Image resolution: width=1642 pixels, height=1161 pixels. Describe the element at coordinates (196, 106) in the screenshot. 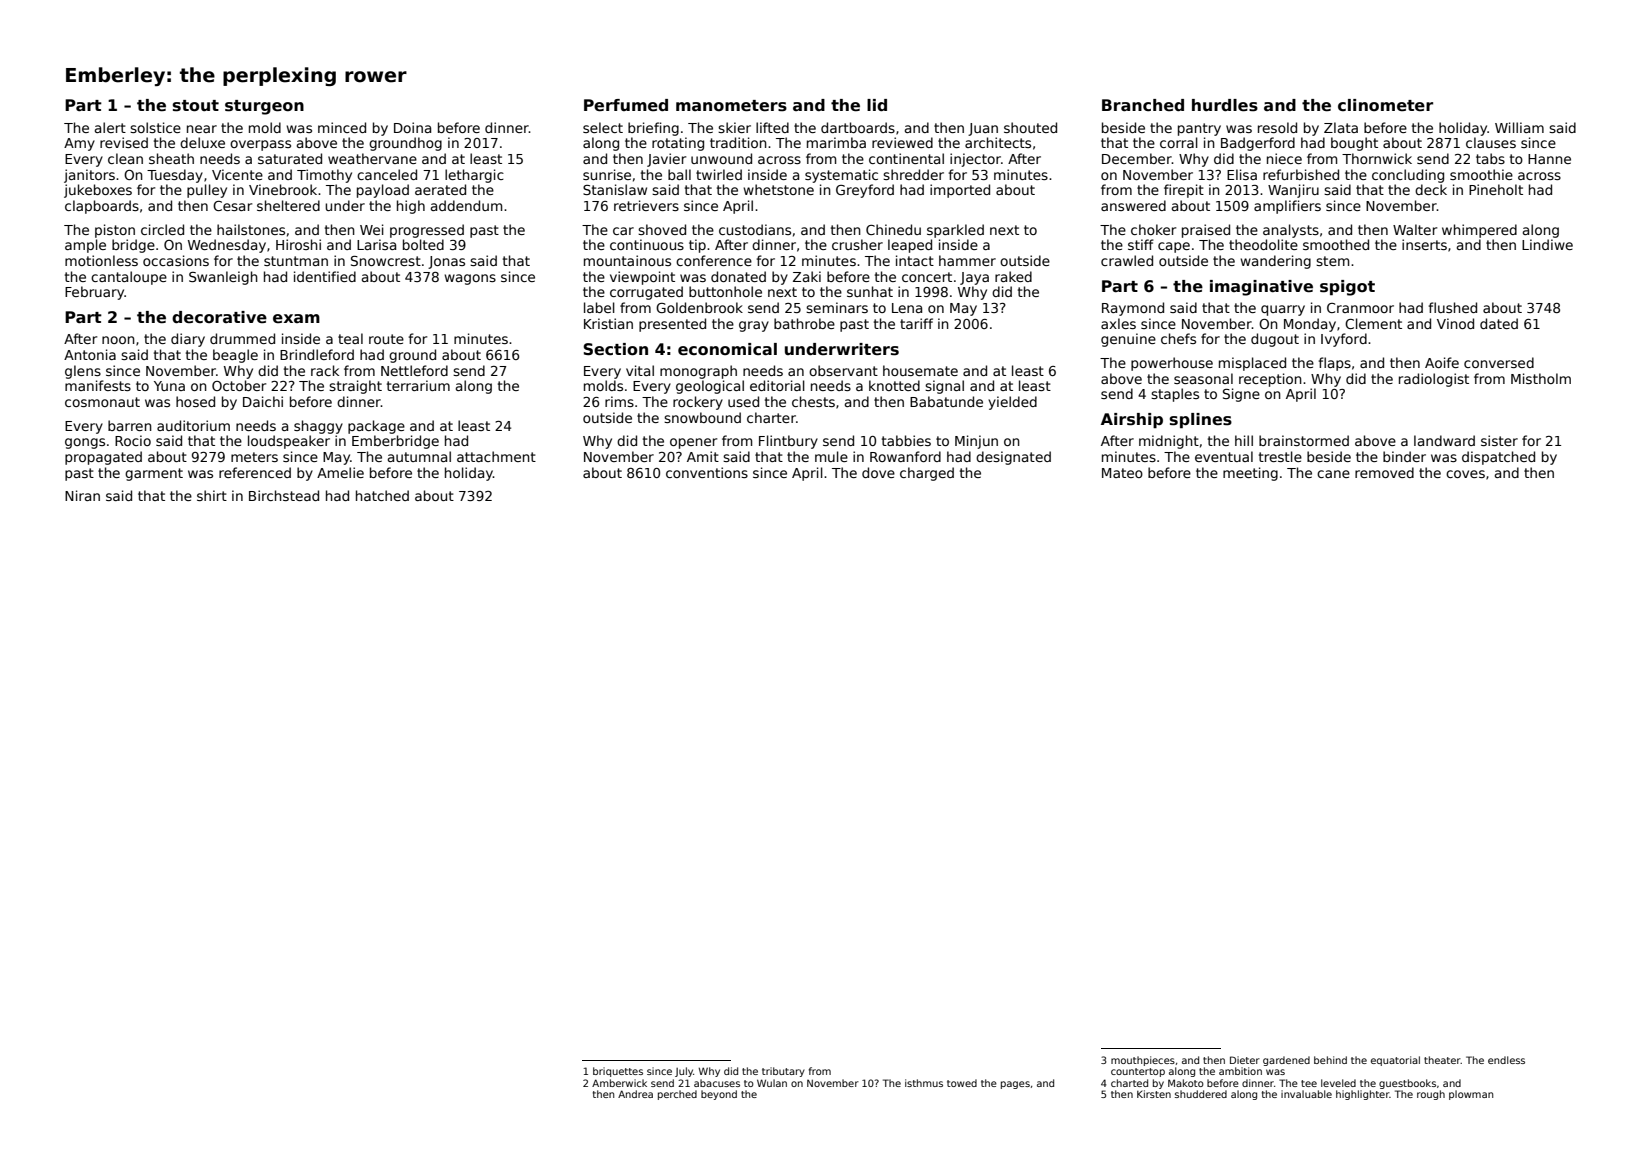

I see `stout` at that location.
